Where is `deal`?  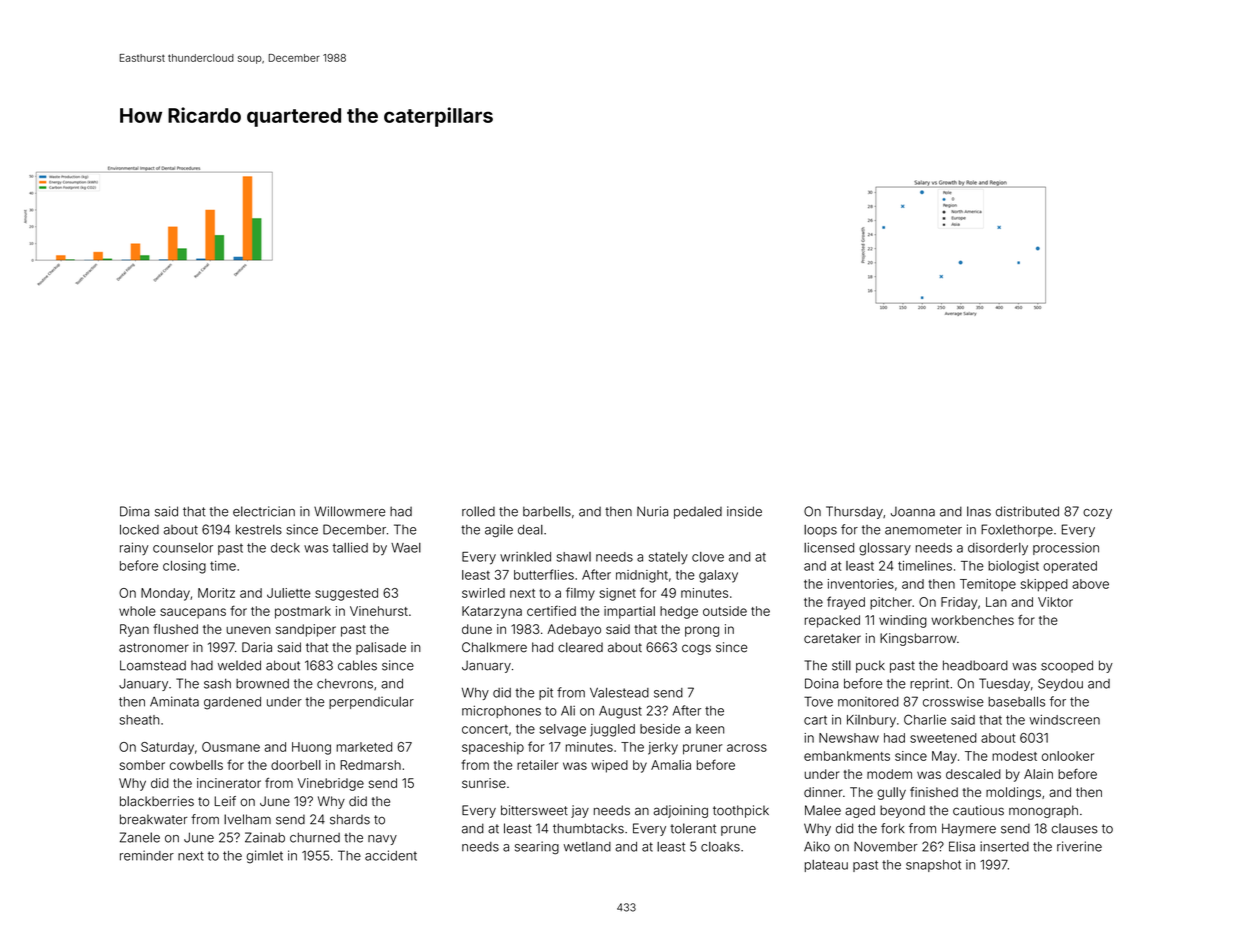
deal is located at coordinates (530, 530).
